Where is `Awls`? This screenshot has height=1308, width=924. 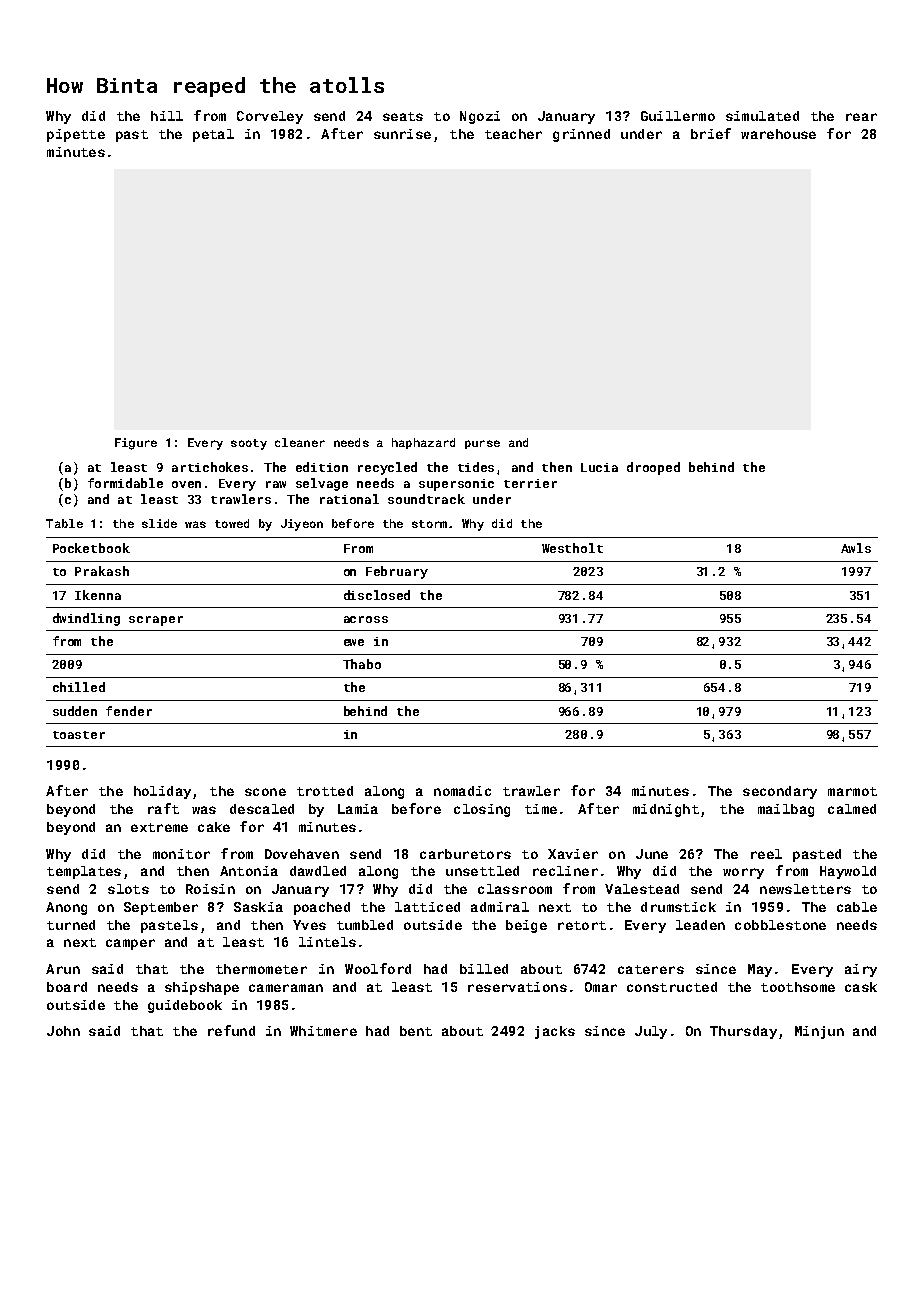 Awls is located at coordinates (856, 548).
